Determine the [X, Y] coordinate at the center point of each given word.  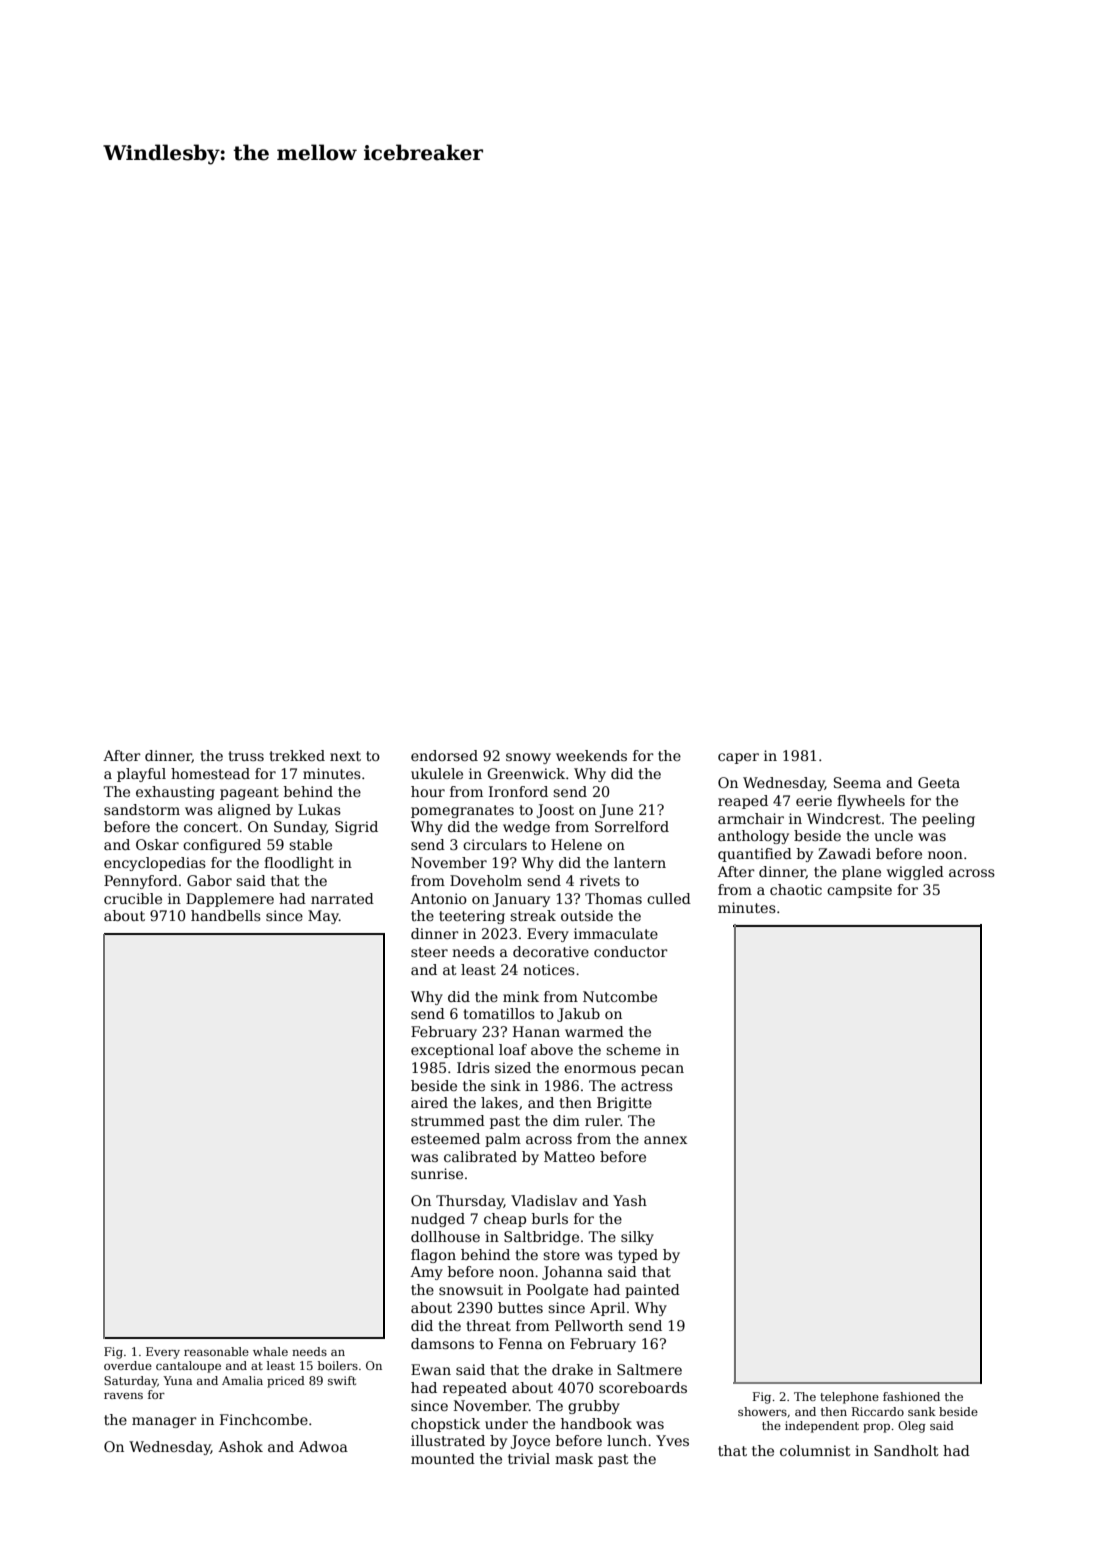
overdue [128, 1365]
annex [665, 1140]
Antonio [438, 898]
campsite [859, 891]
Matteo [569, 1156]
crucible [133, 898]
